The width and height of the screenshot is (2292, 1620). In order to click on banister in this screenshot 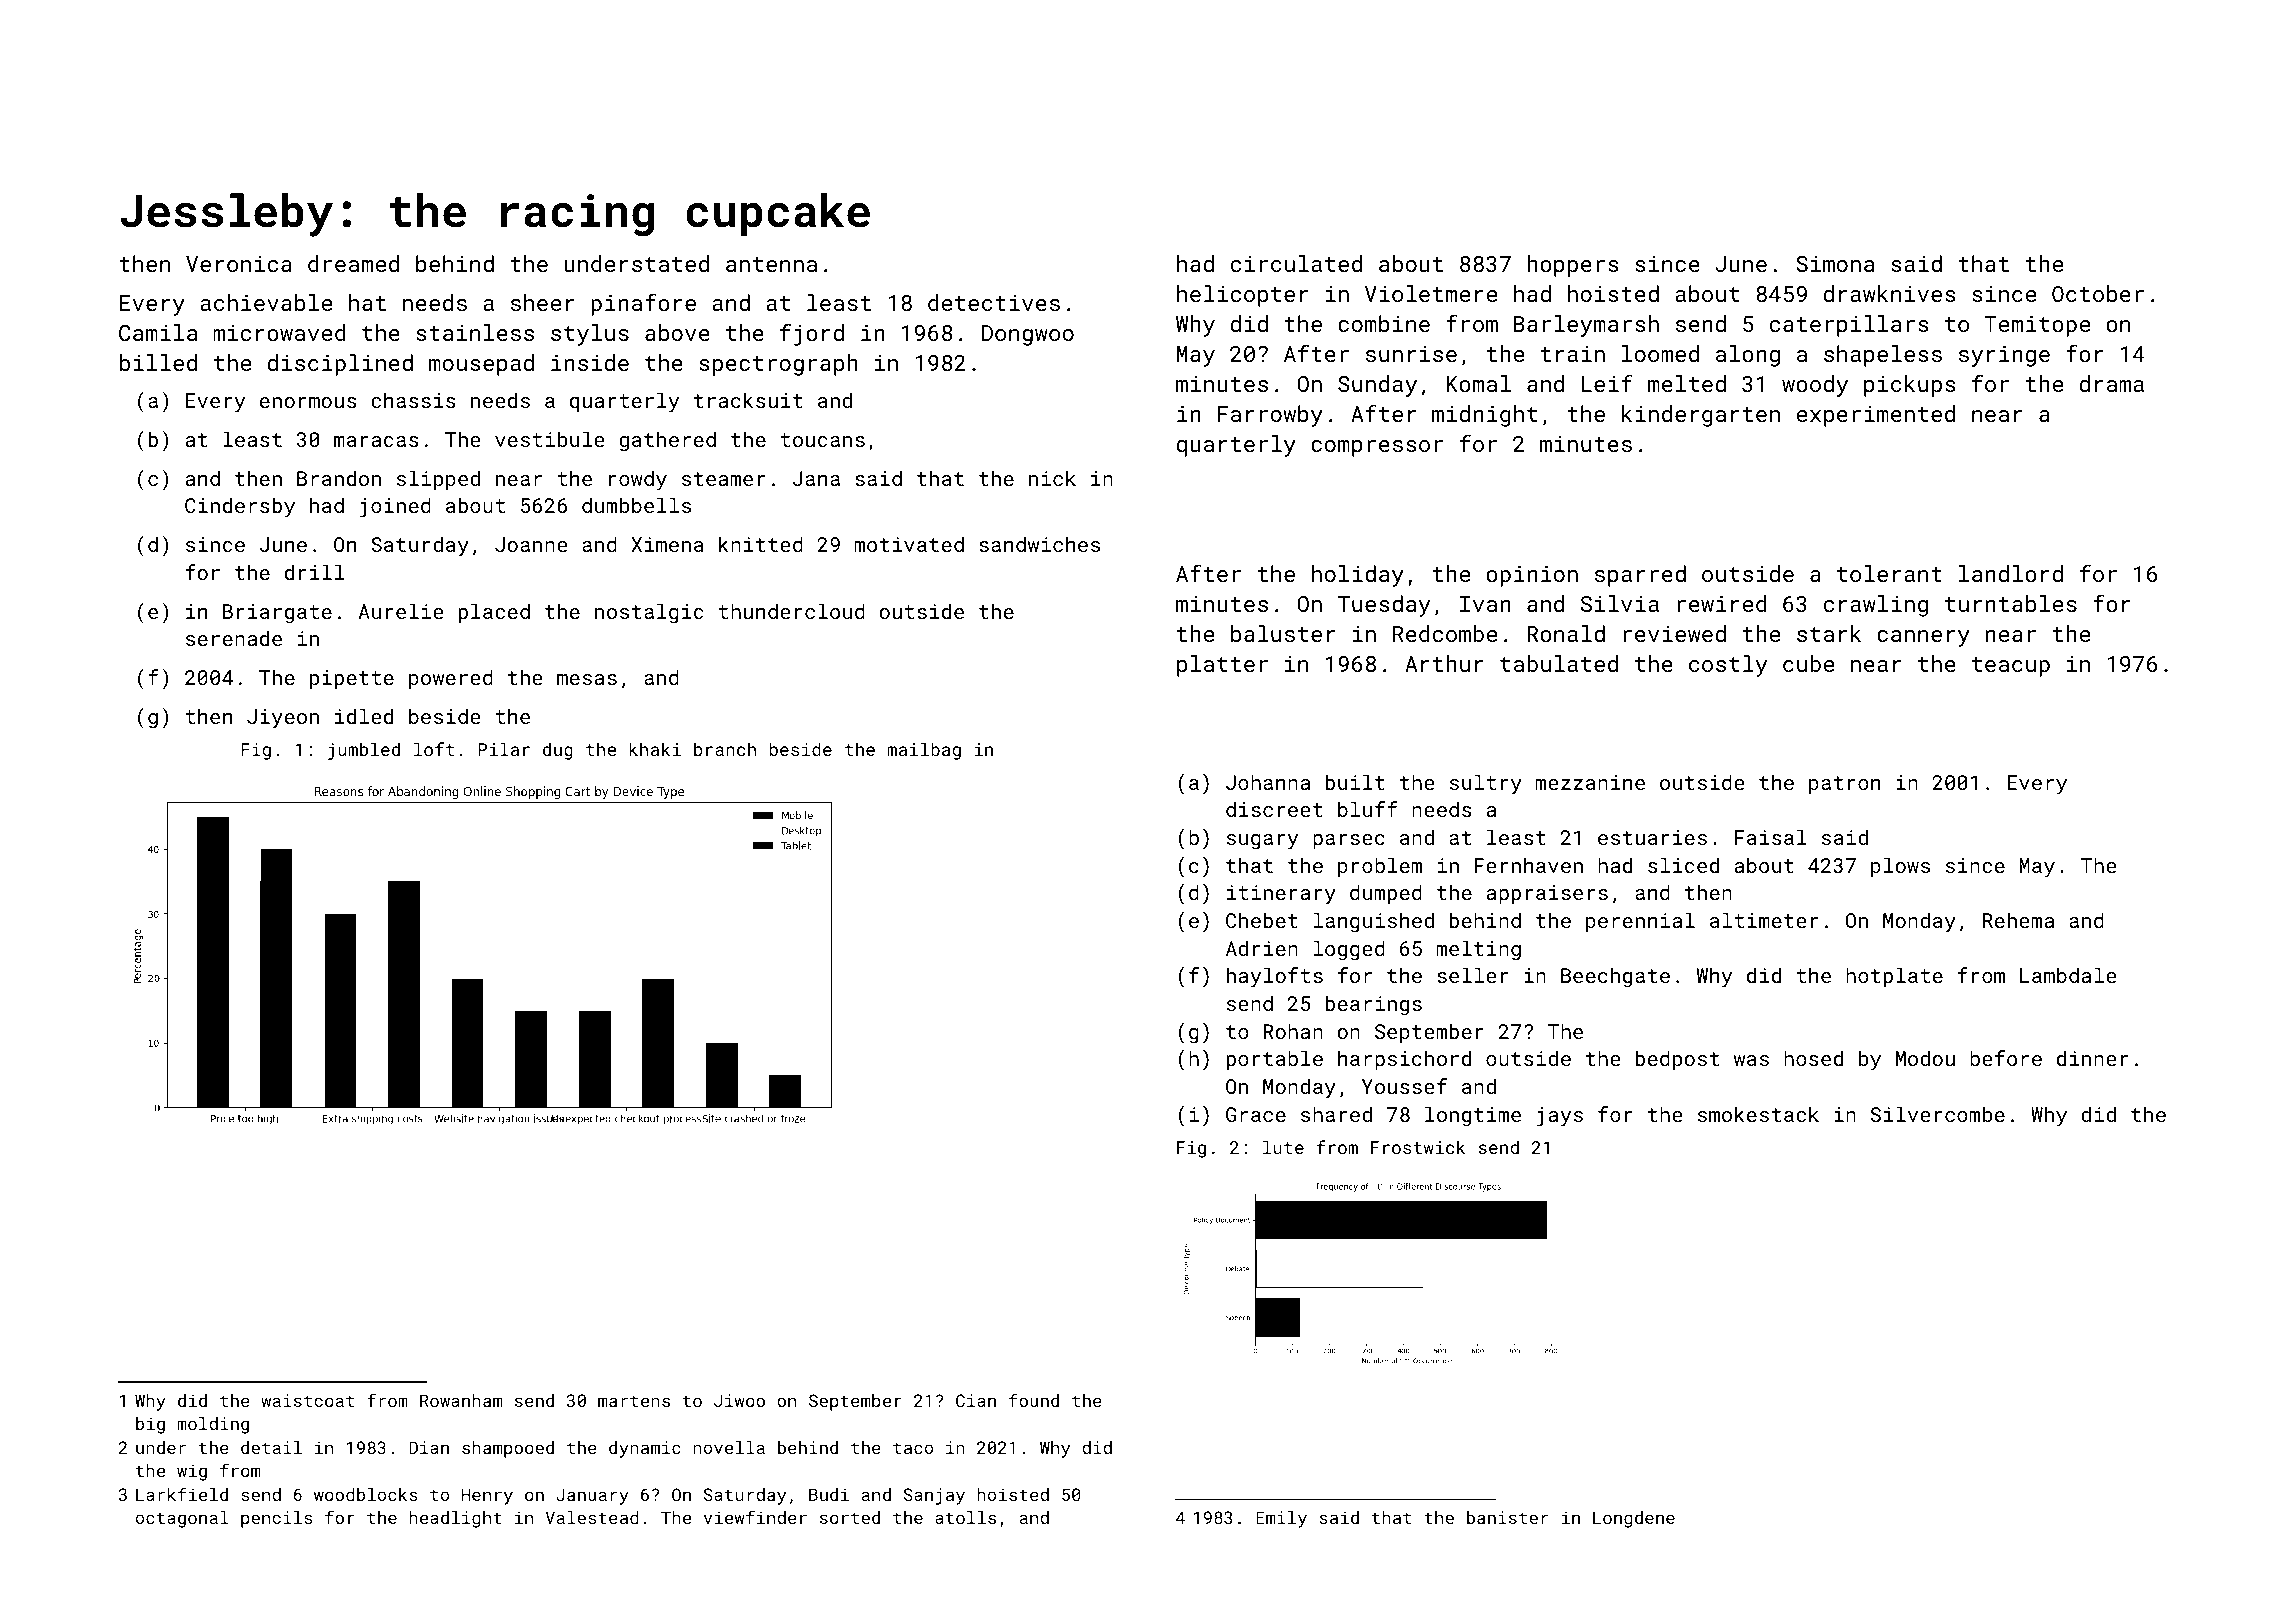, I will do `click(1507, 1517)`.
